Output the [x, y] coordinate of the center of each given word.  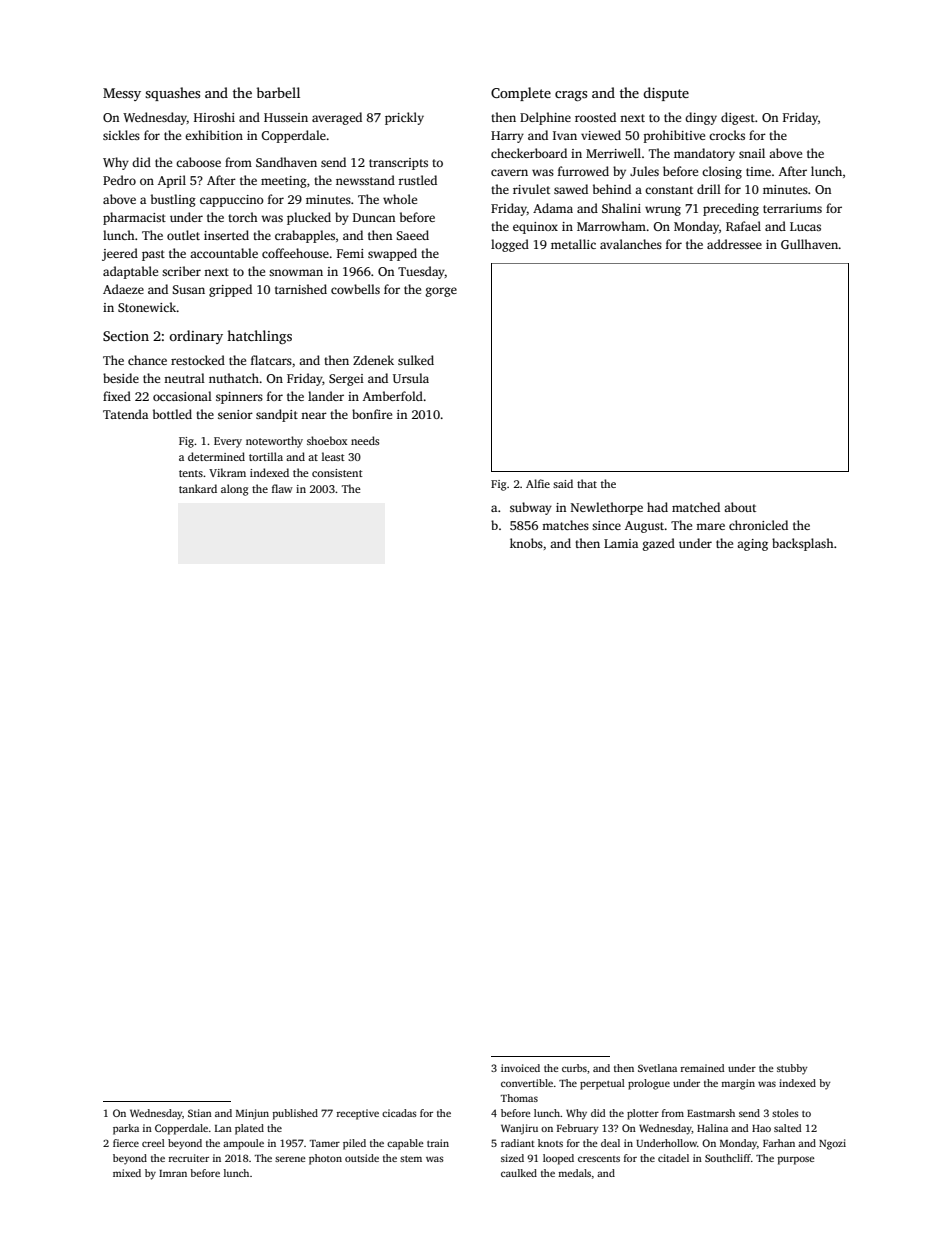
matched [696, 507]
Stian [200, 1113]
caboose [198, 162]
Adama [553, 208]
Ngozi [832, 1144]
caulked [519, 1173]
